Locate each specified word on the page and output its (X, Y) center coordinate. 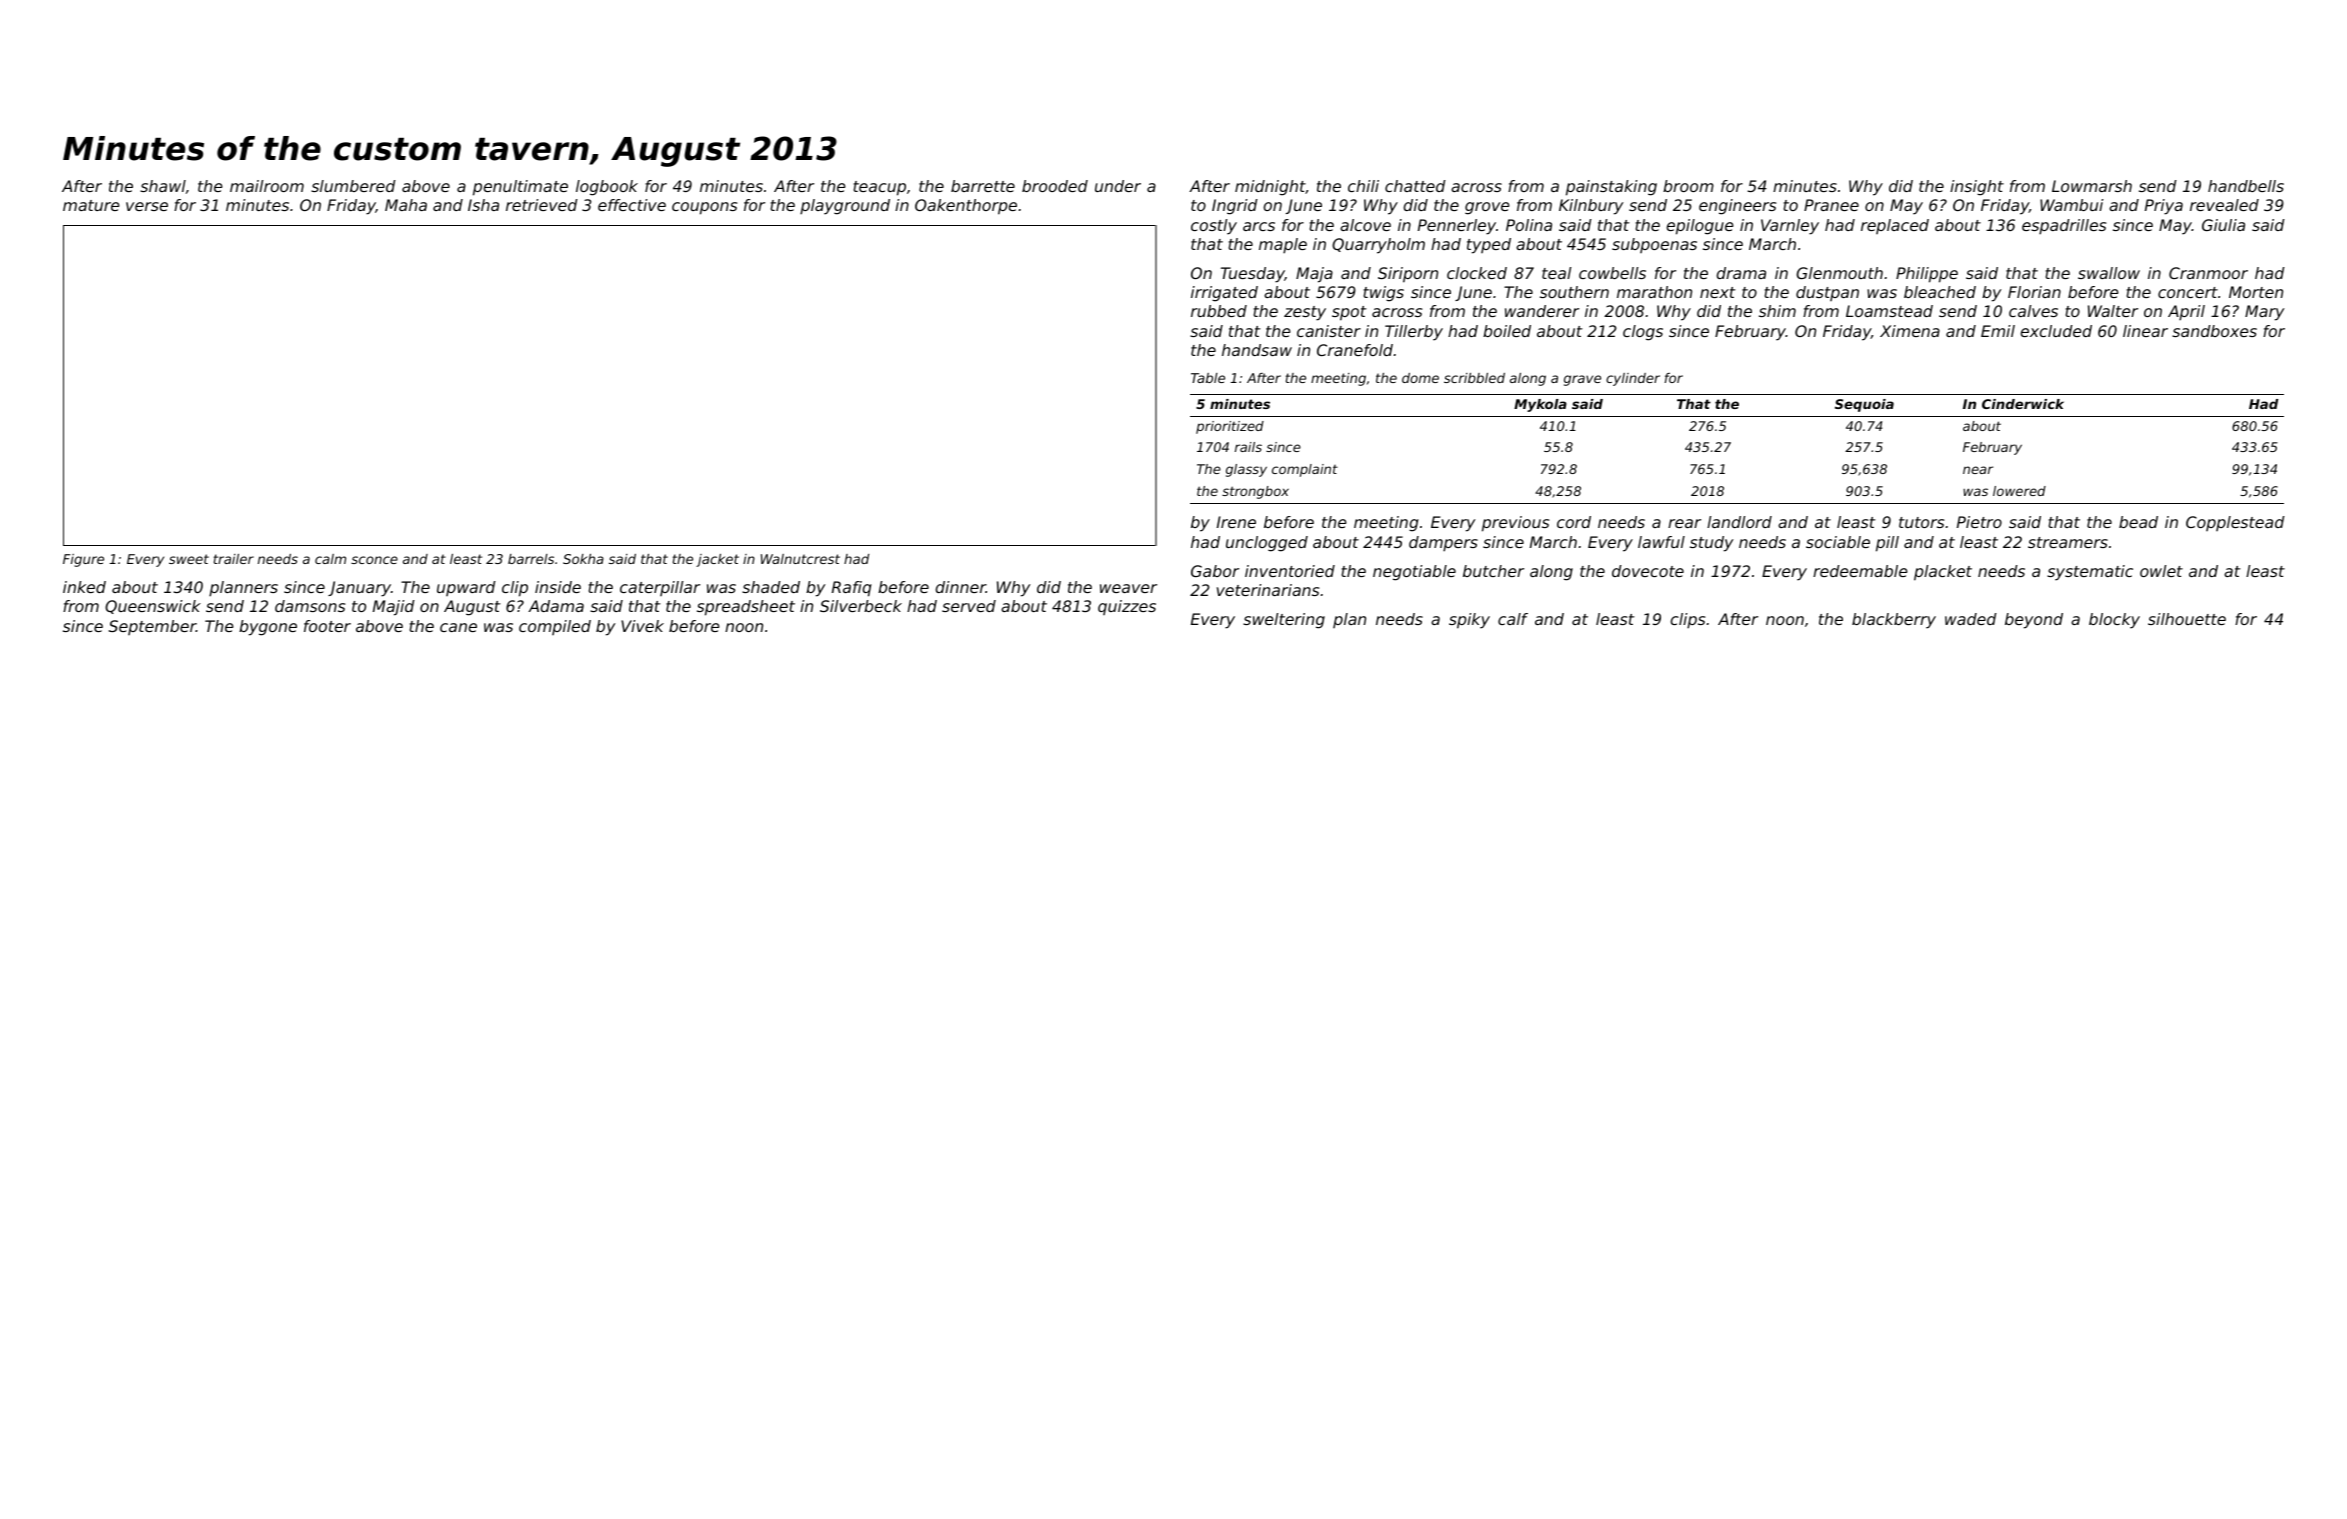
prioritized (1230, 427)
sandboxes (2214, 331)
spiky (1469, 621)
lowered (2019, 491)
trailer (234, 559)
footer (327, 626)
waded (1971, 619)
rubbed (1219, 311)
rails (1248, 447)
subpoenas (1654, 245)
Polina (1529, 225)
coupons (704, 208)
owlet (2161, 571)
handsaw (1257, 350)
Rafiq (852, 589)
